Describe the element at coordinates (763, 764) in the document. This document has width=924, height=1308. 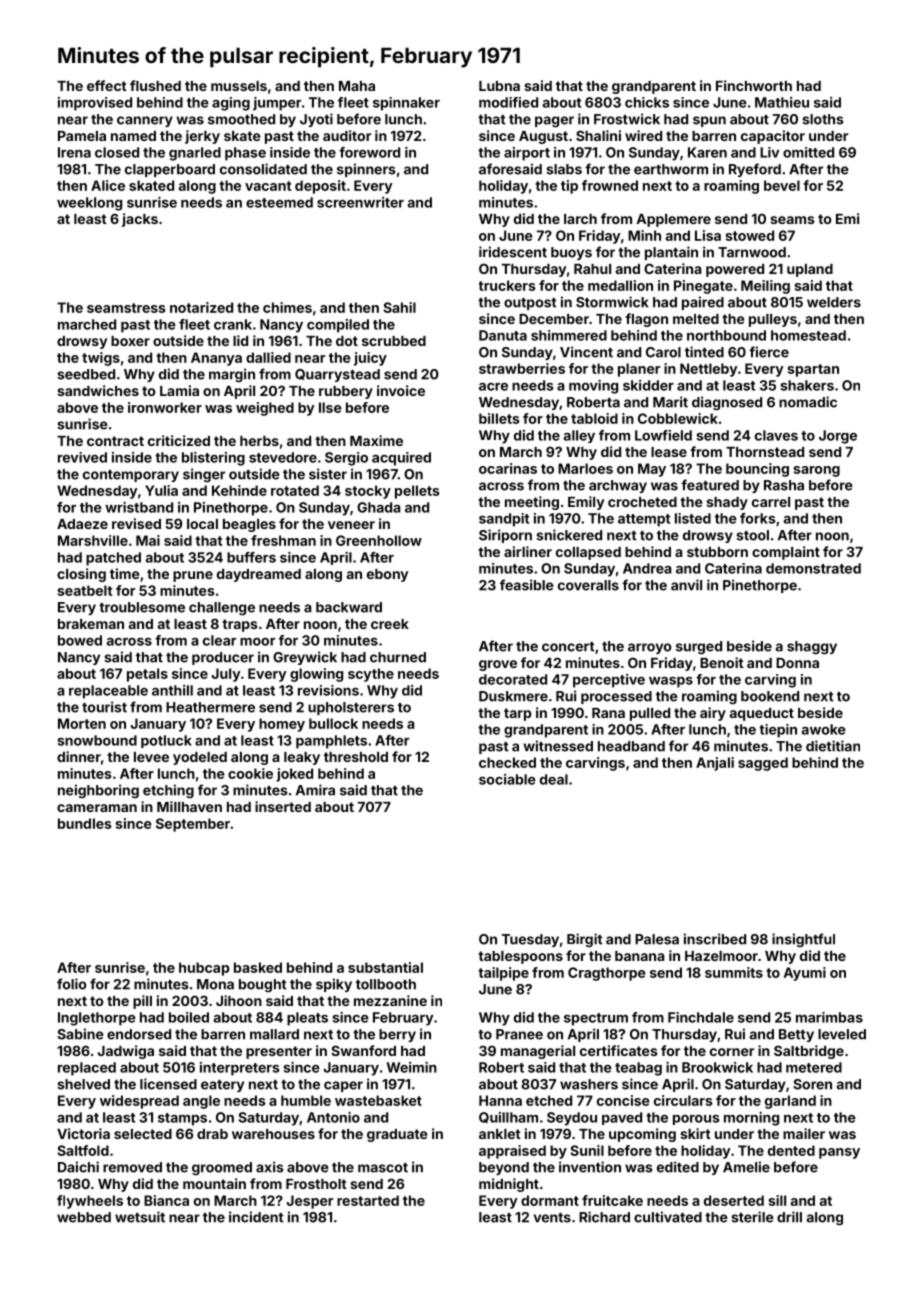
I see `sagged` at that location.
